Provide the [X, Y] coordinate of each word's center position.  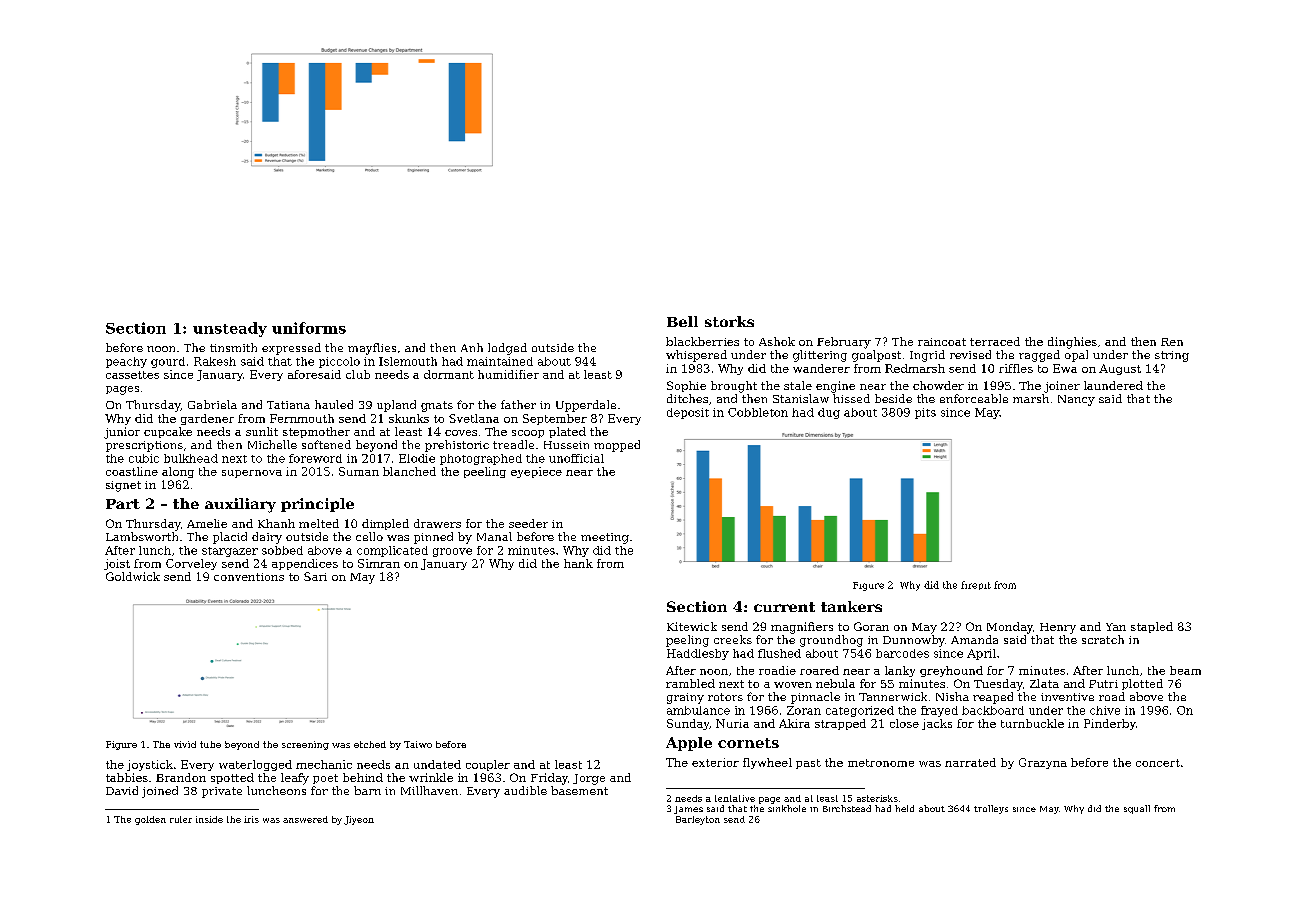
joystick [150, 765]
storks [729, 321]
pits [925, 413]
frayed [939, 711]
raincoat [942, 342]
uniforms [309, 328]
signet [123, 486]
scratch [1103, 639]
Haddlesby [698, 654]
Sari [315, 576]
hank [578, 563]
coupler [488, 765]
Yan [1116, 627]
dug [829, 413]
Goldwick [133, 576]
